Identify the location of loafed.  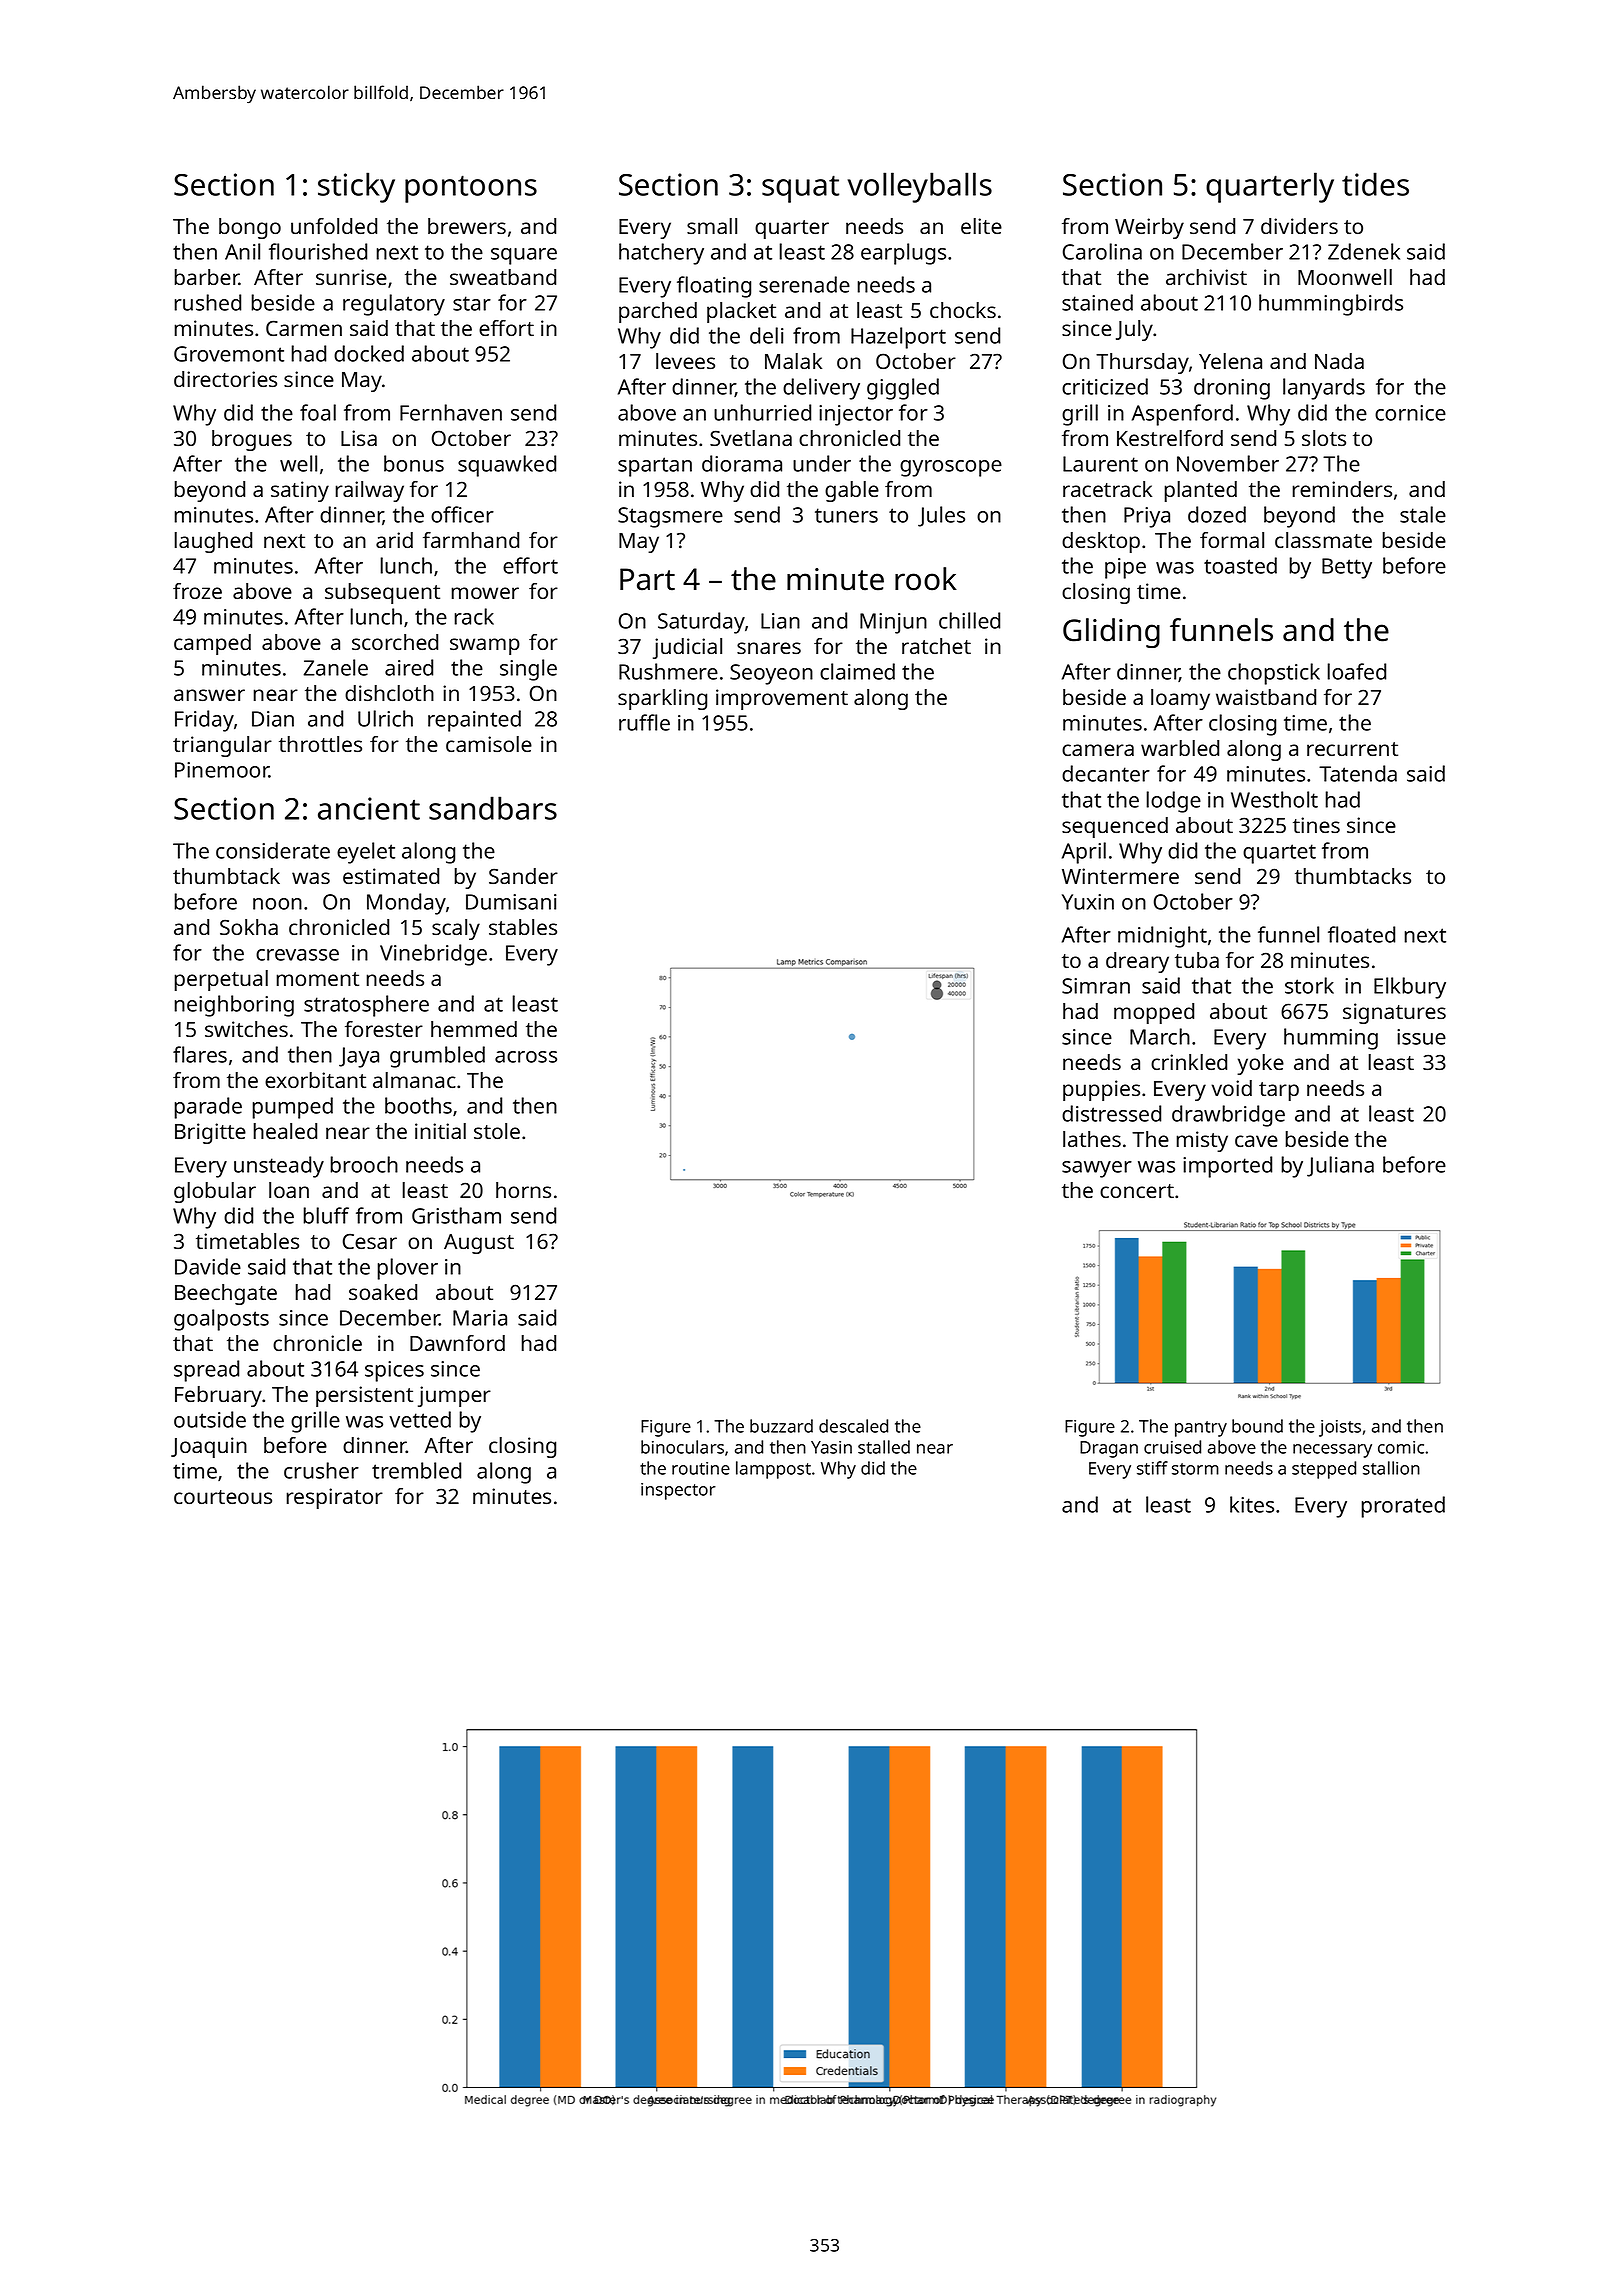
(1357, 671).
